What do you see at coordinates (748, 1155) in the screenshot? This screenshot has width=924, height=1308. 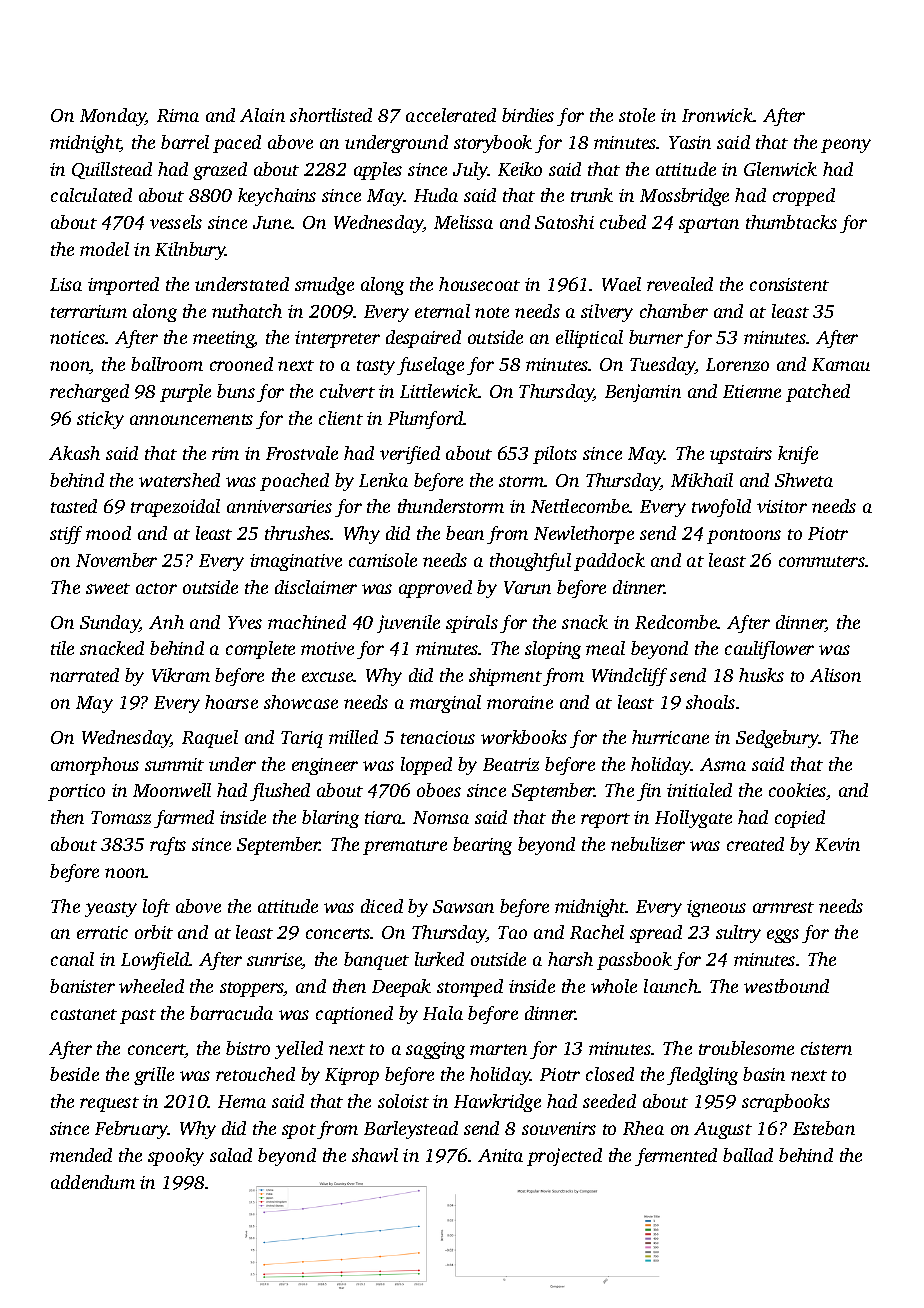 I see `ballad` at bounding box center [748, 1155].
